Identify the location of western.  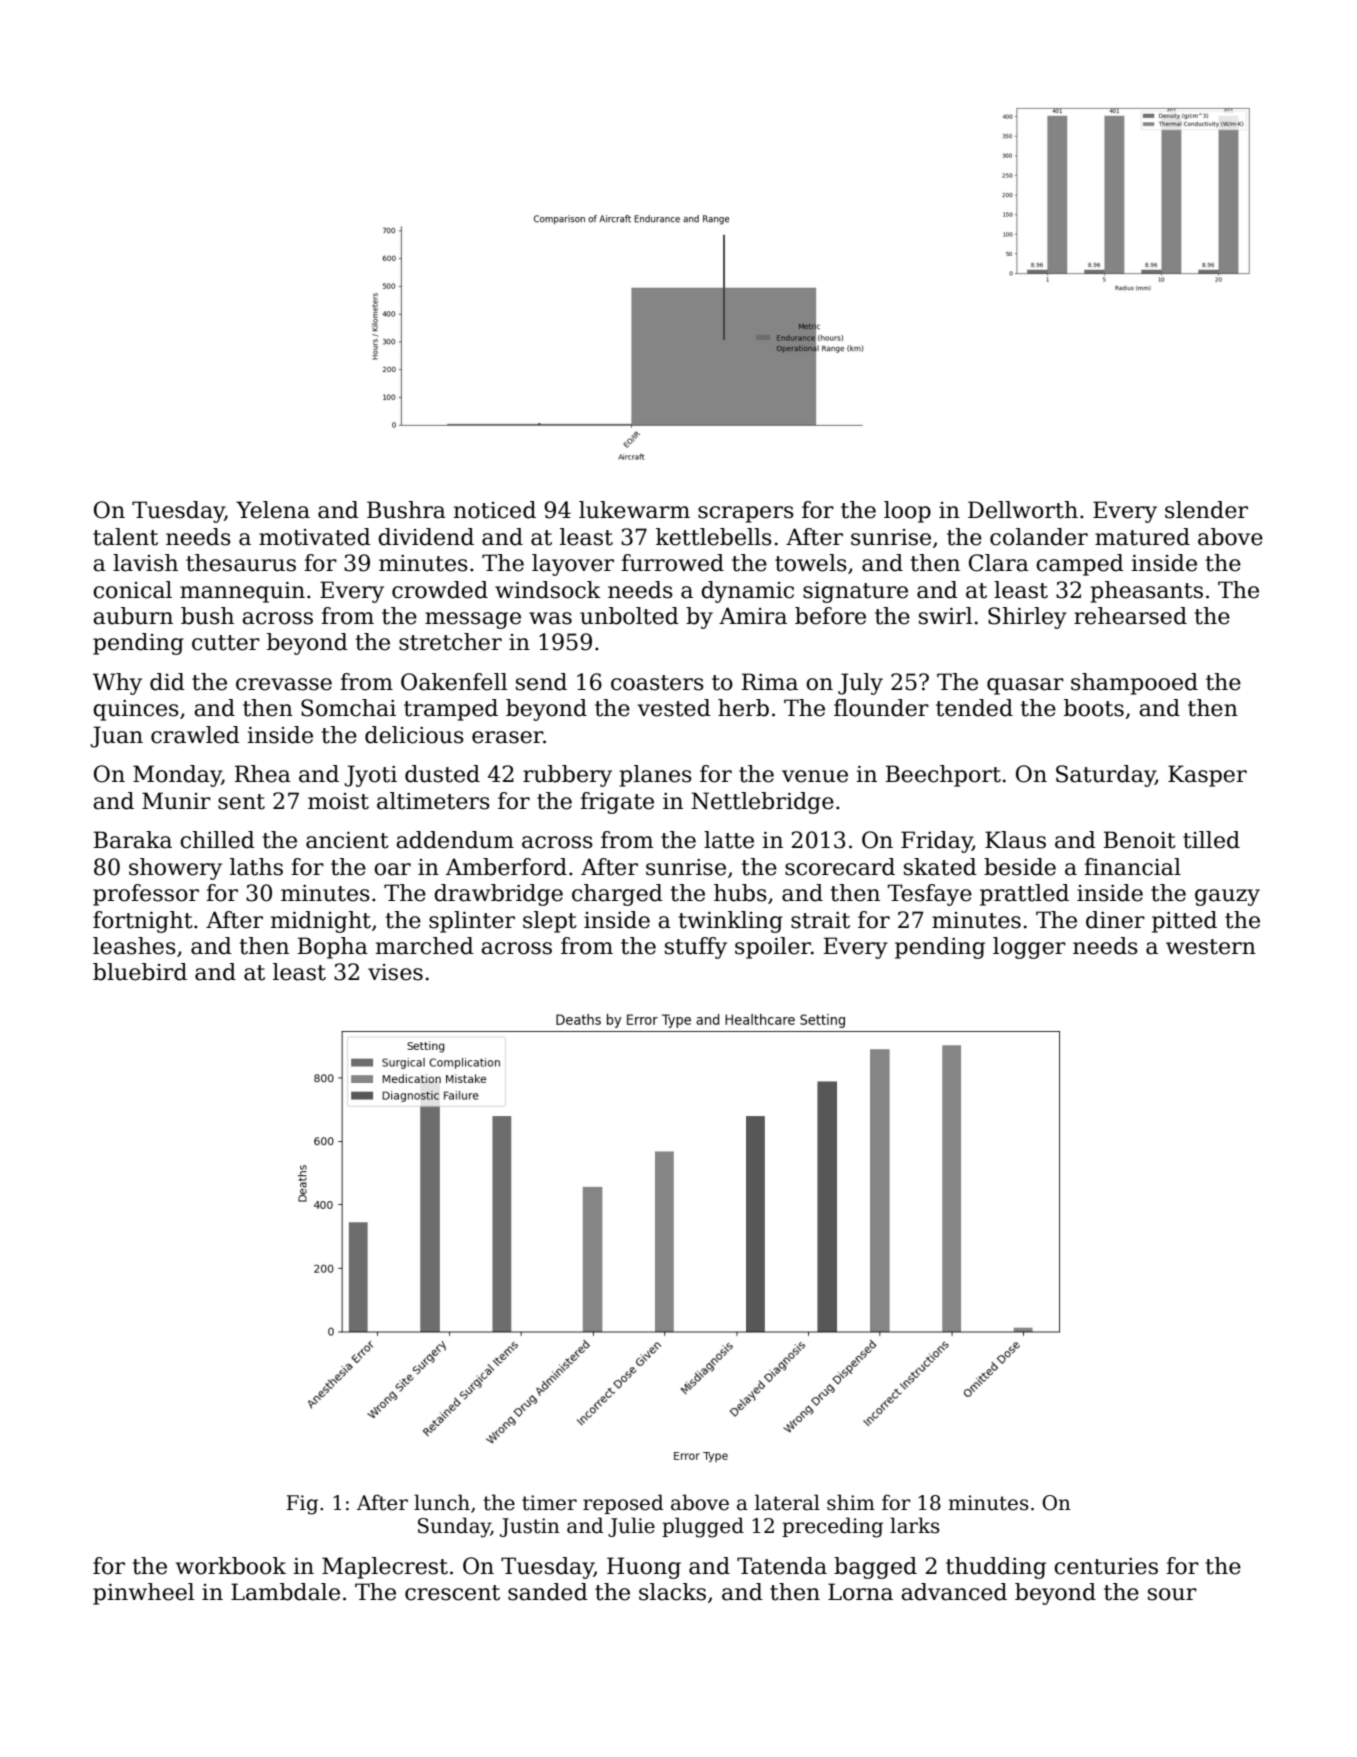
(1211, 947).
